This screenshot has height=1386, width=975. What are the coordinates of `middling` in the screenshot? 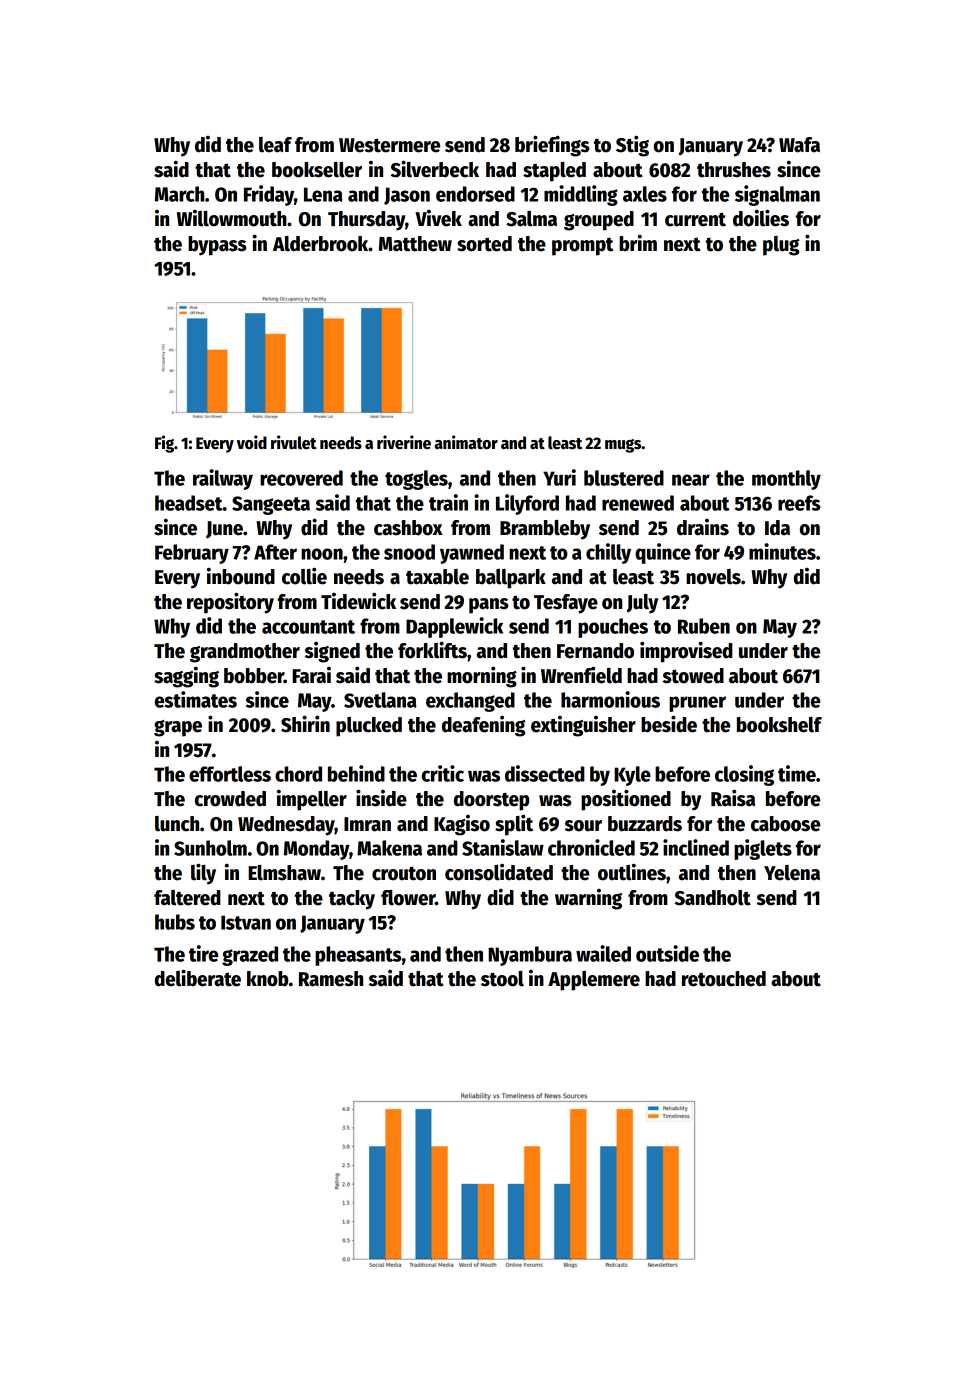 It's located at (581, 195).
